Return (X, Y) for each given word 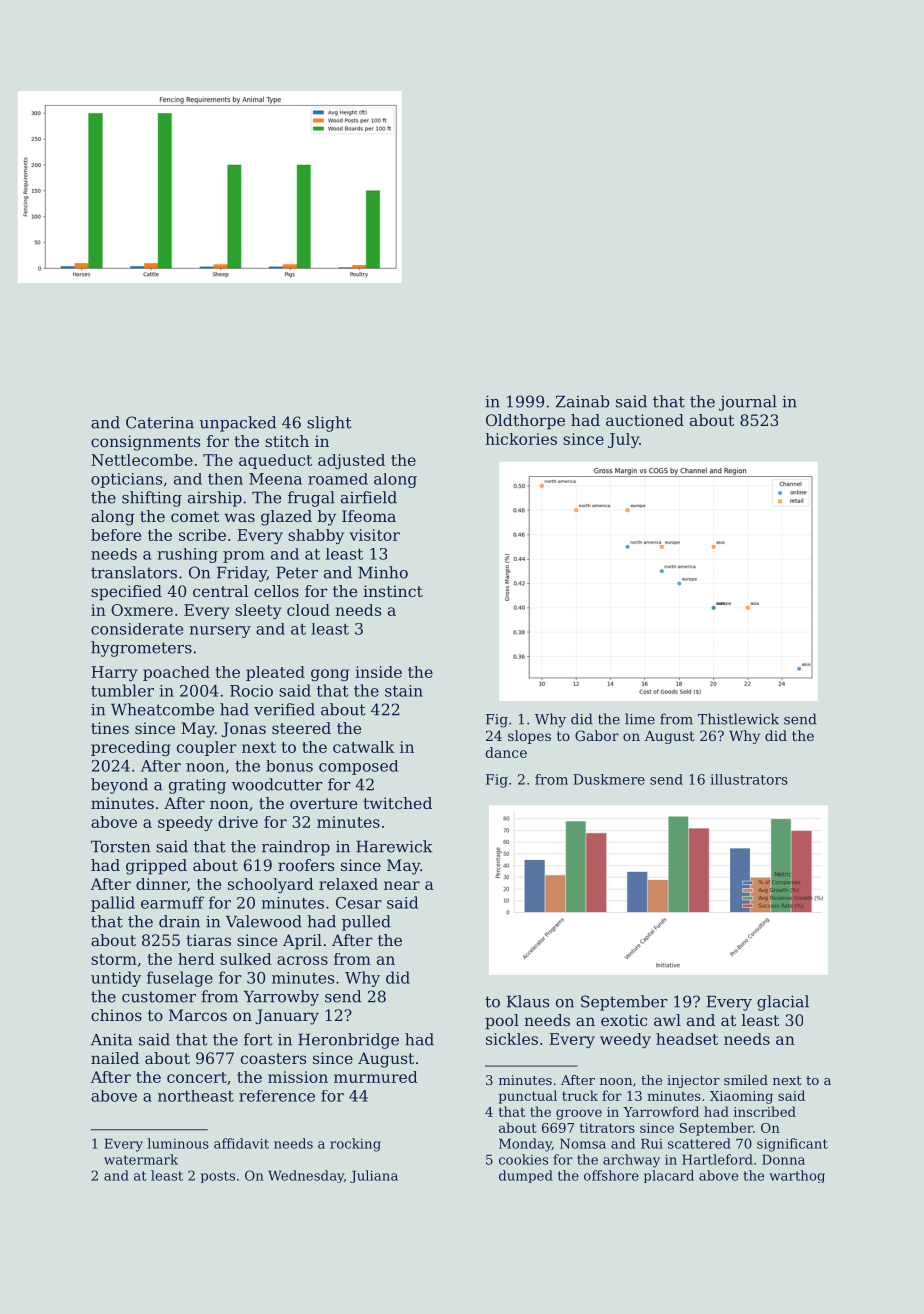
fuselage (180, 979)
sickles (512, 1039)
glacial (783, 1003)
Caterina (160, 422)
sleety (258, 611)
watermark (141, 1159)
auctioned (645, 420)
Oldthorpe (525, 422)
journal (748, 403)
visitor (375, 535)
